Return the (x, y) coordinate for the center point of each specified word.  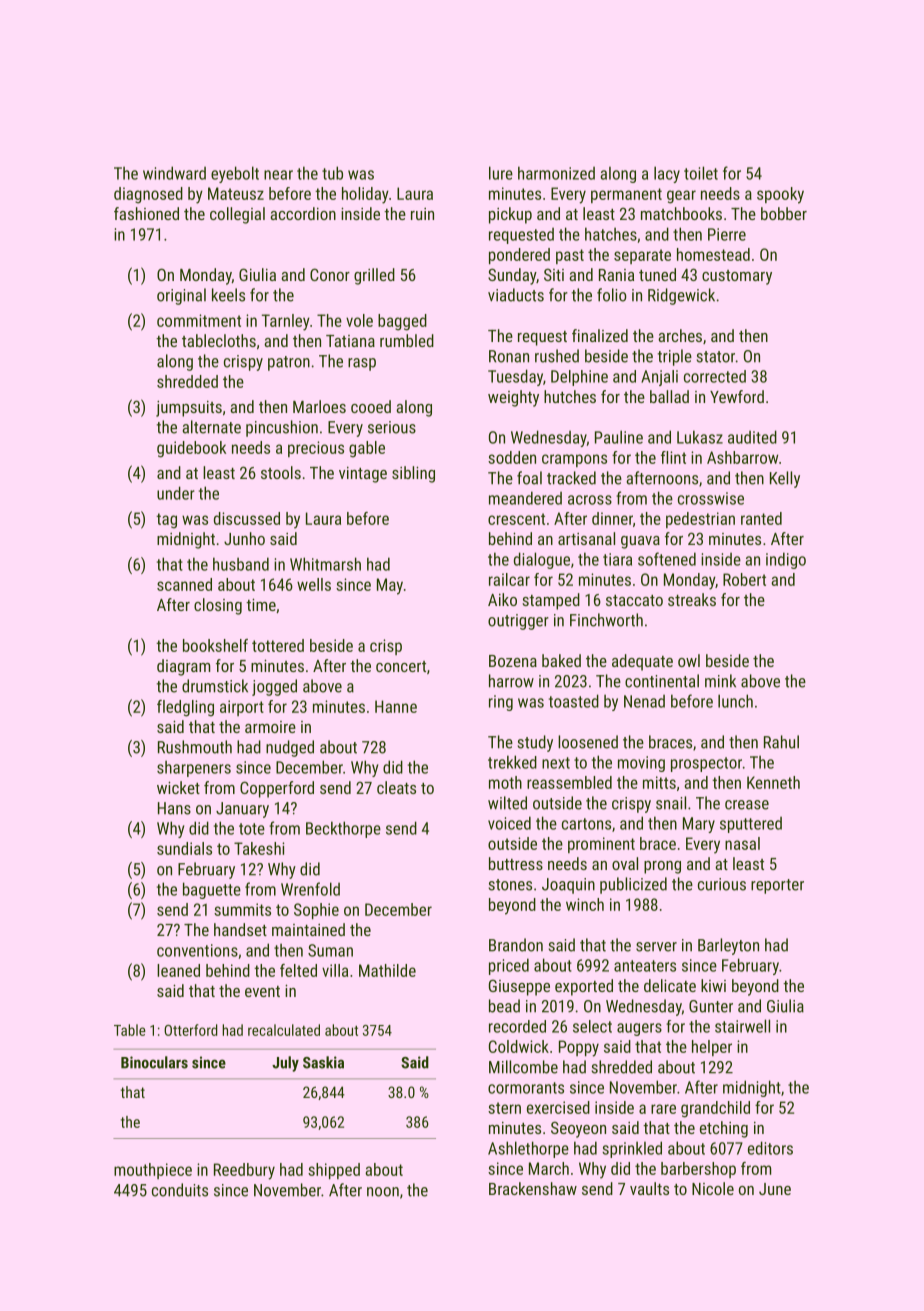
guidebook (191, 449)
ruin (422, 214)
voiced (509, 823)
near (278, 175)
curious (722, 884)
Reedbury (244, 1171)
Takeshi (259, 848)
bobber (784, 213)
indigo (786, 560)
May (390, 586)
